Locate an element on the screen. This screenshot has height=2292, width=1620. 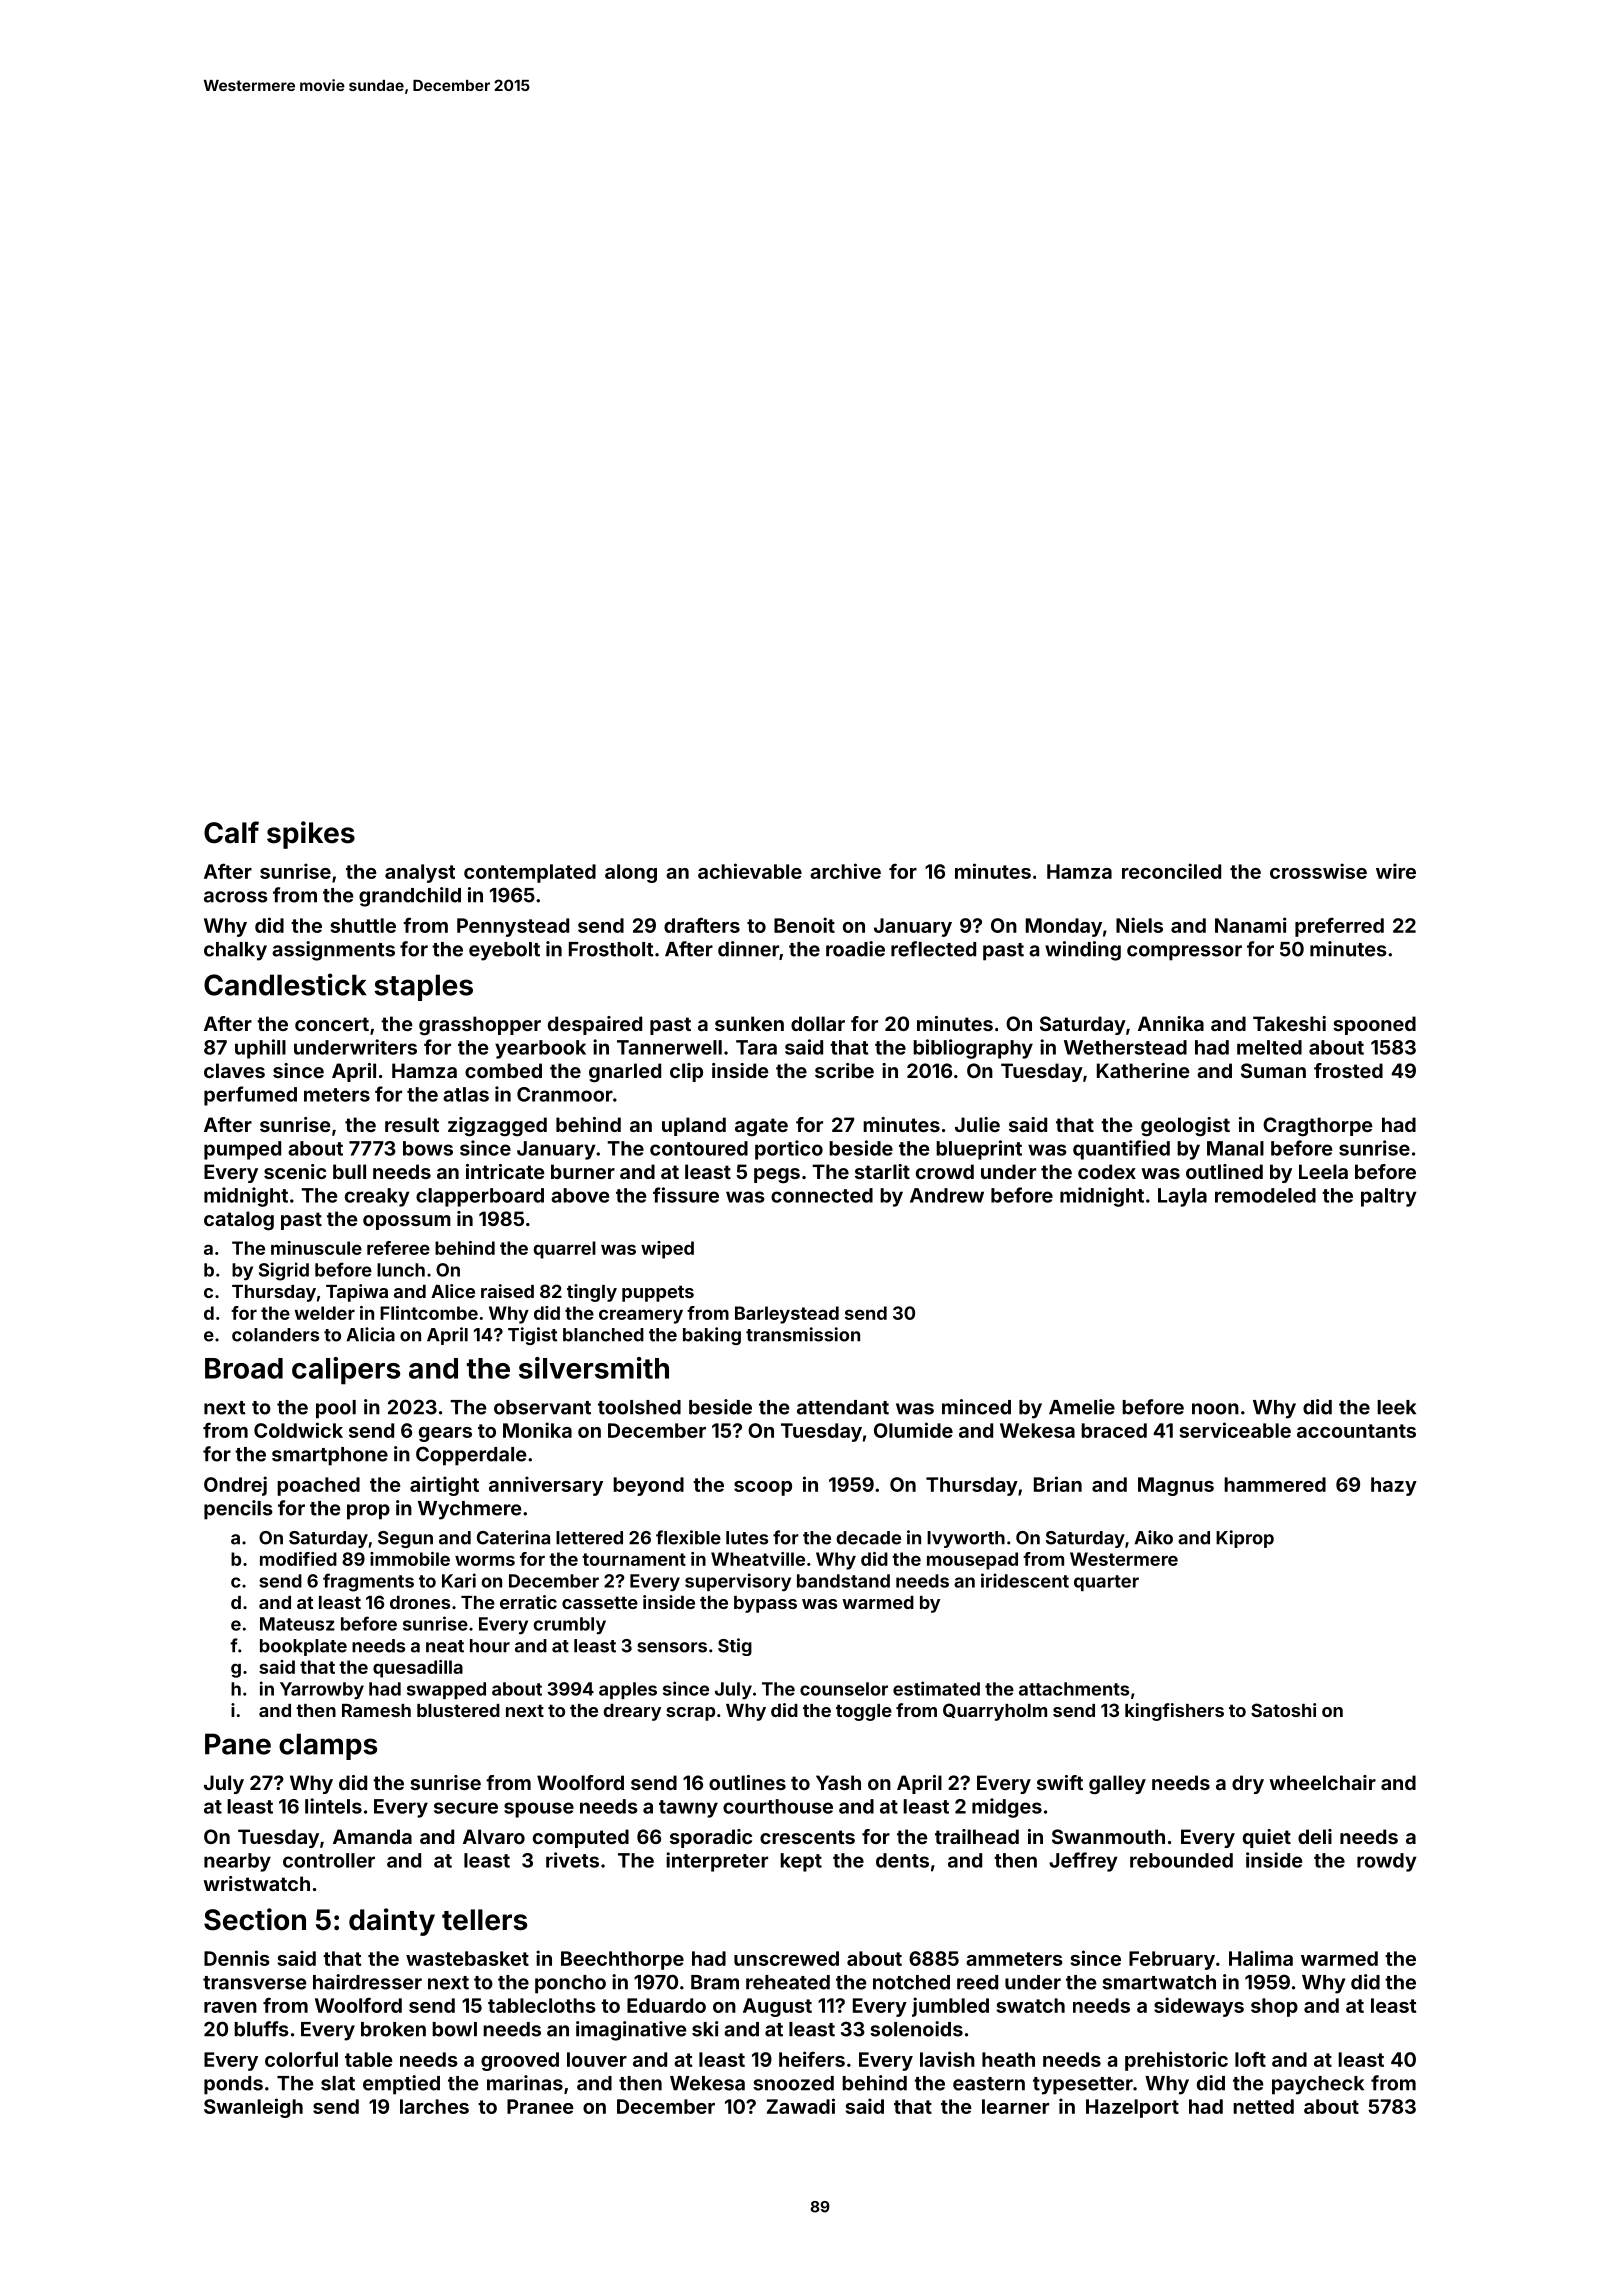
achievable is located at coordinates (750, 871).
